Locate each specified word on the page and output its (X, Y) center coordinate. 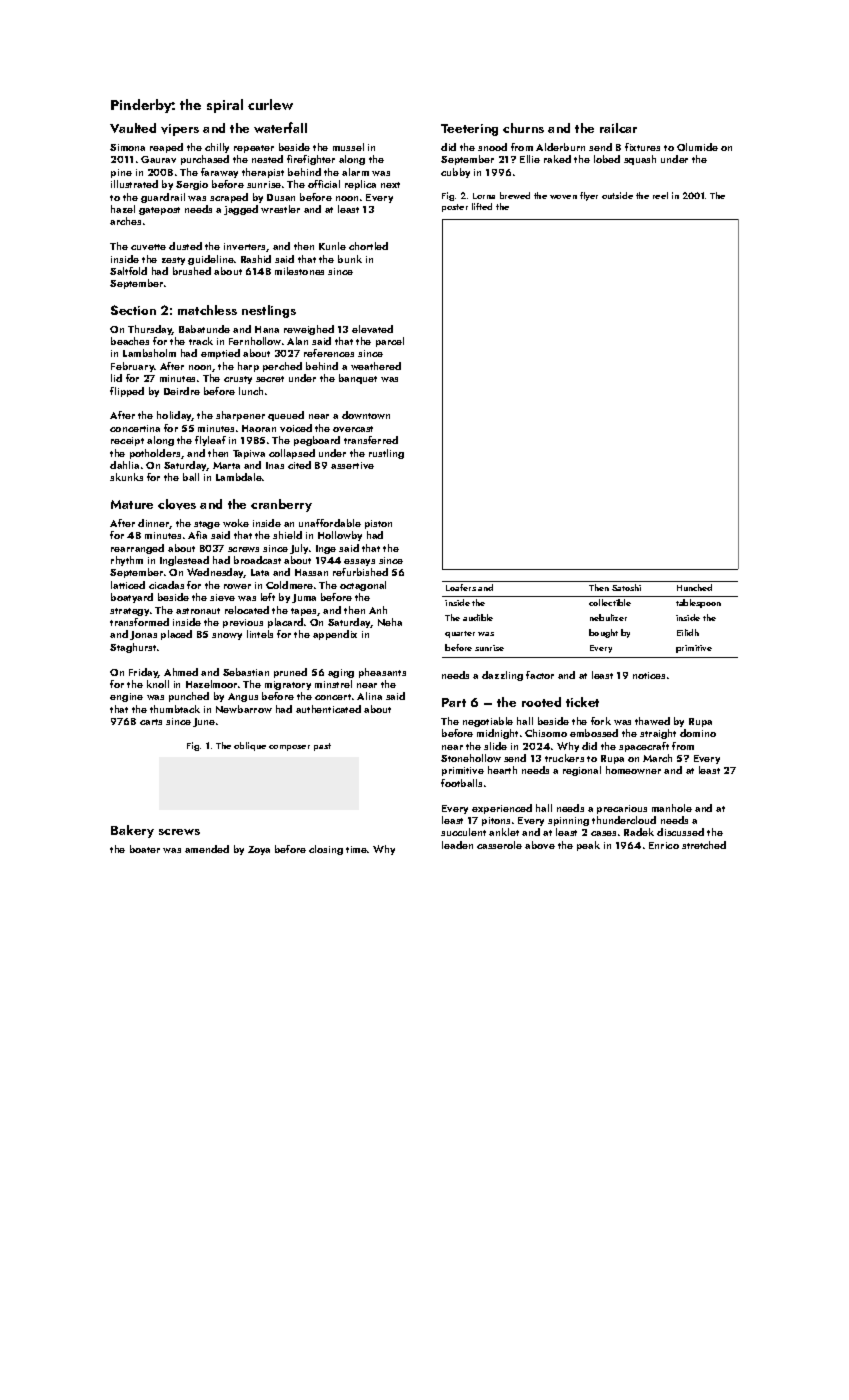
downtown (366, 415)
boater (145, 849)
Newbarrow (244, 709)
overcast (353, 429)
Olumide (697, 147)
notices (649, 675)
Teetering (469, 130)
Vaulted (133, 128)
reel (660, 195)
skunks (126, 477)
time (356, 849)
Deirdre (182, 391)
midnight (497, 734)
